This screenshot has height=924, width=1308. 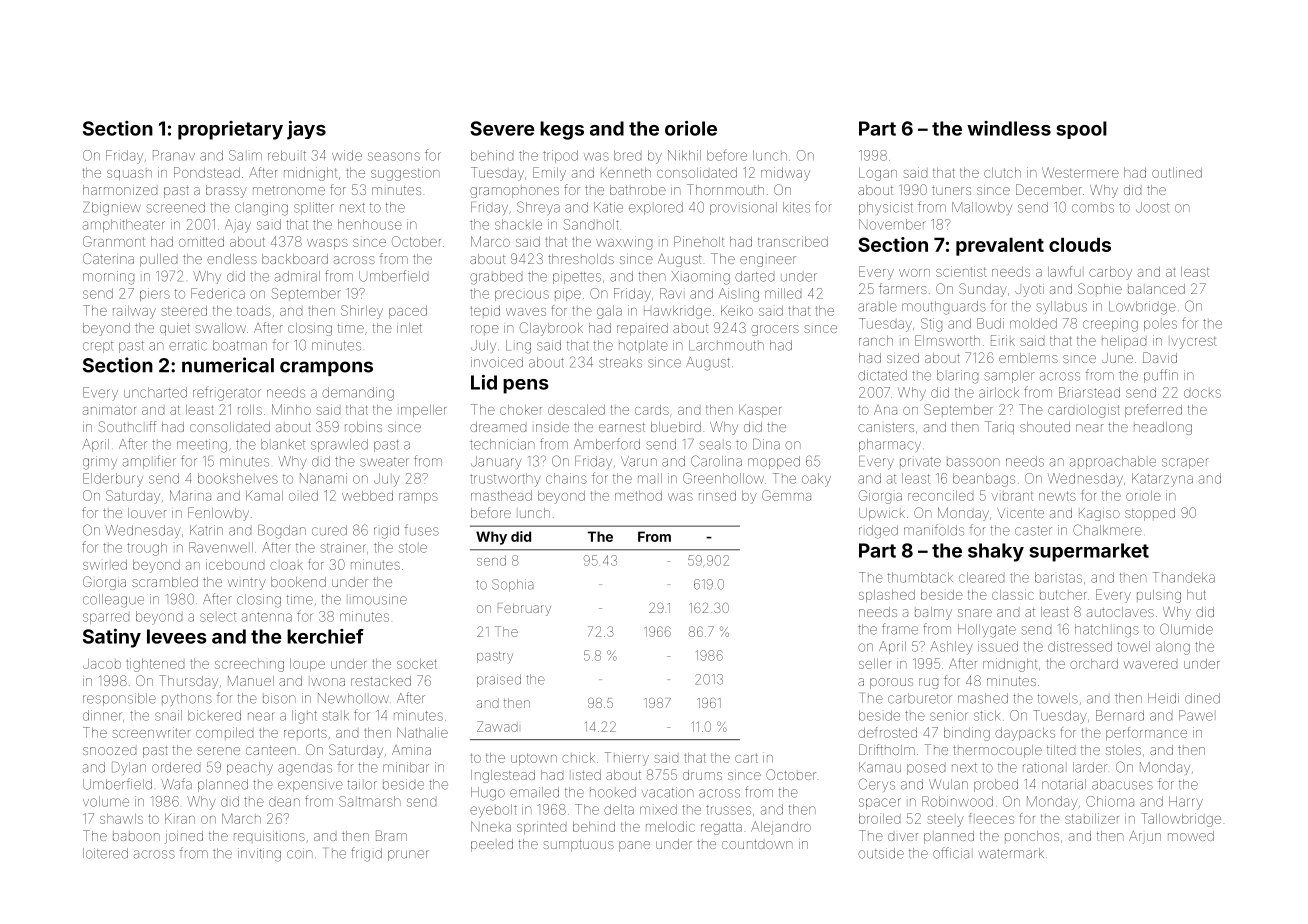 What do you see at coordinates (1160, 325) in the screenshot?
I see `poles` at bounding box center [1160, 325].
